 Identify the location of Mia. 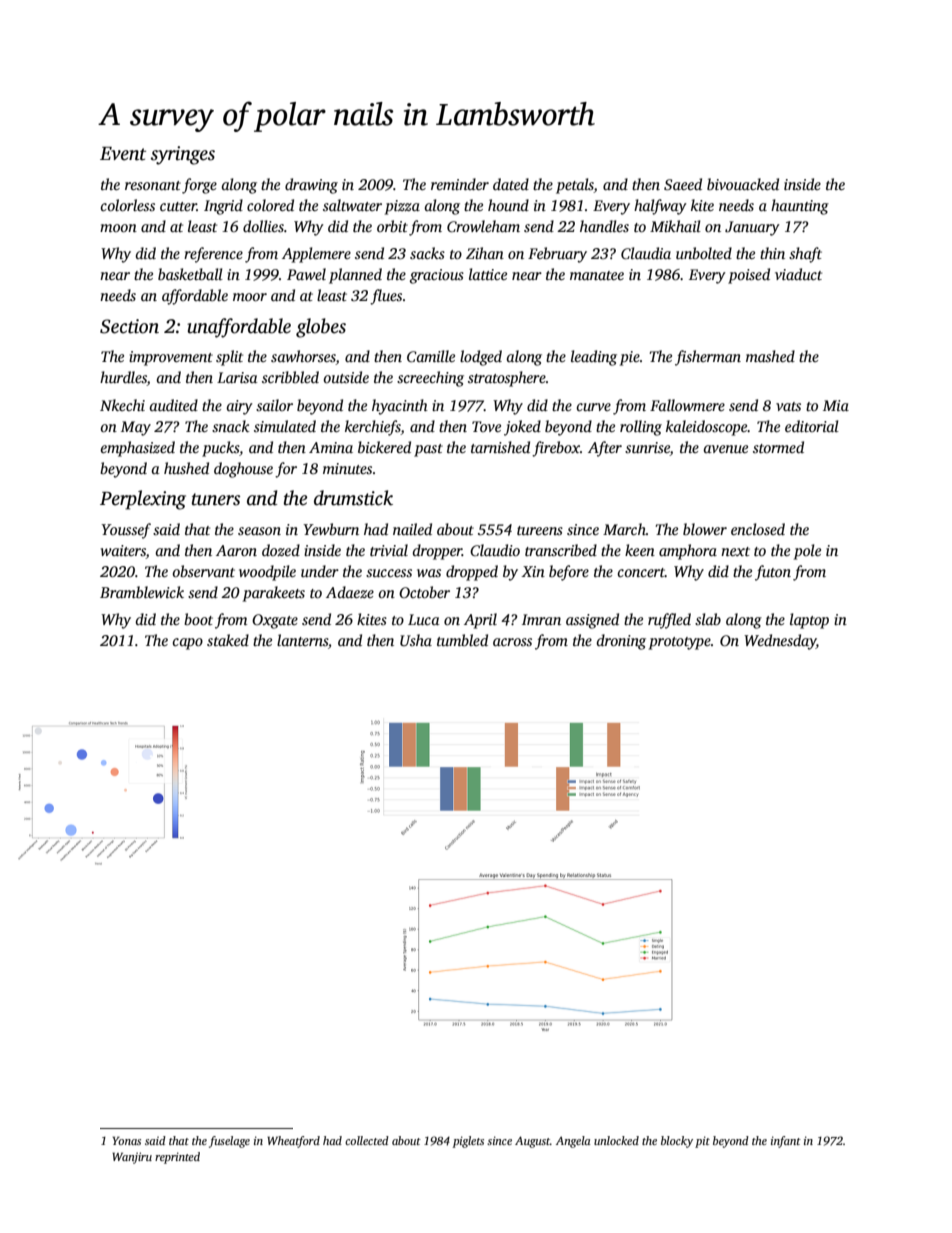
(836, 405).
